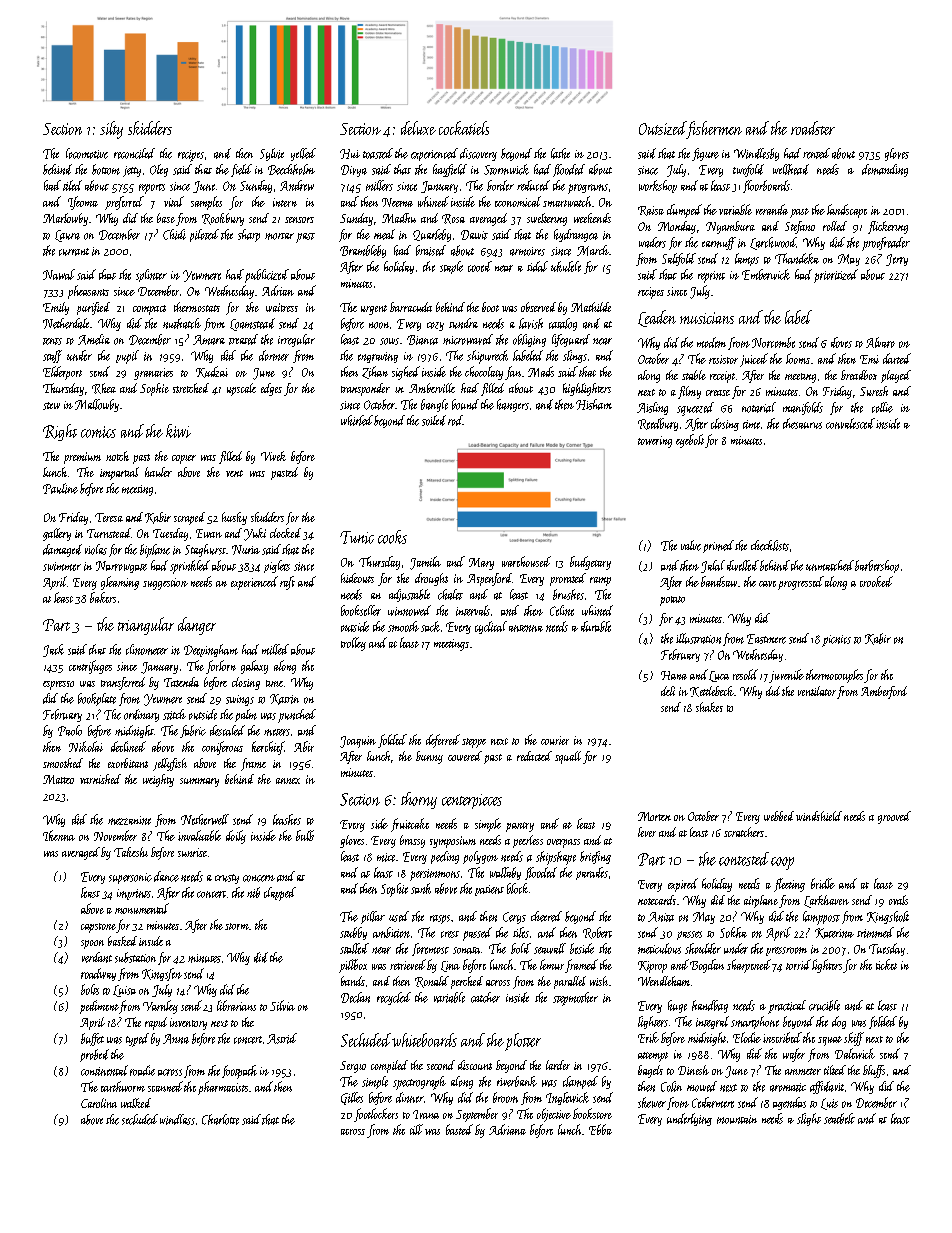  Describe the element at coordinates (72, 185) in the screenshot. I see `tiled` at that location.
